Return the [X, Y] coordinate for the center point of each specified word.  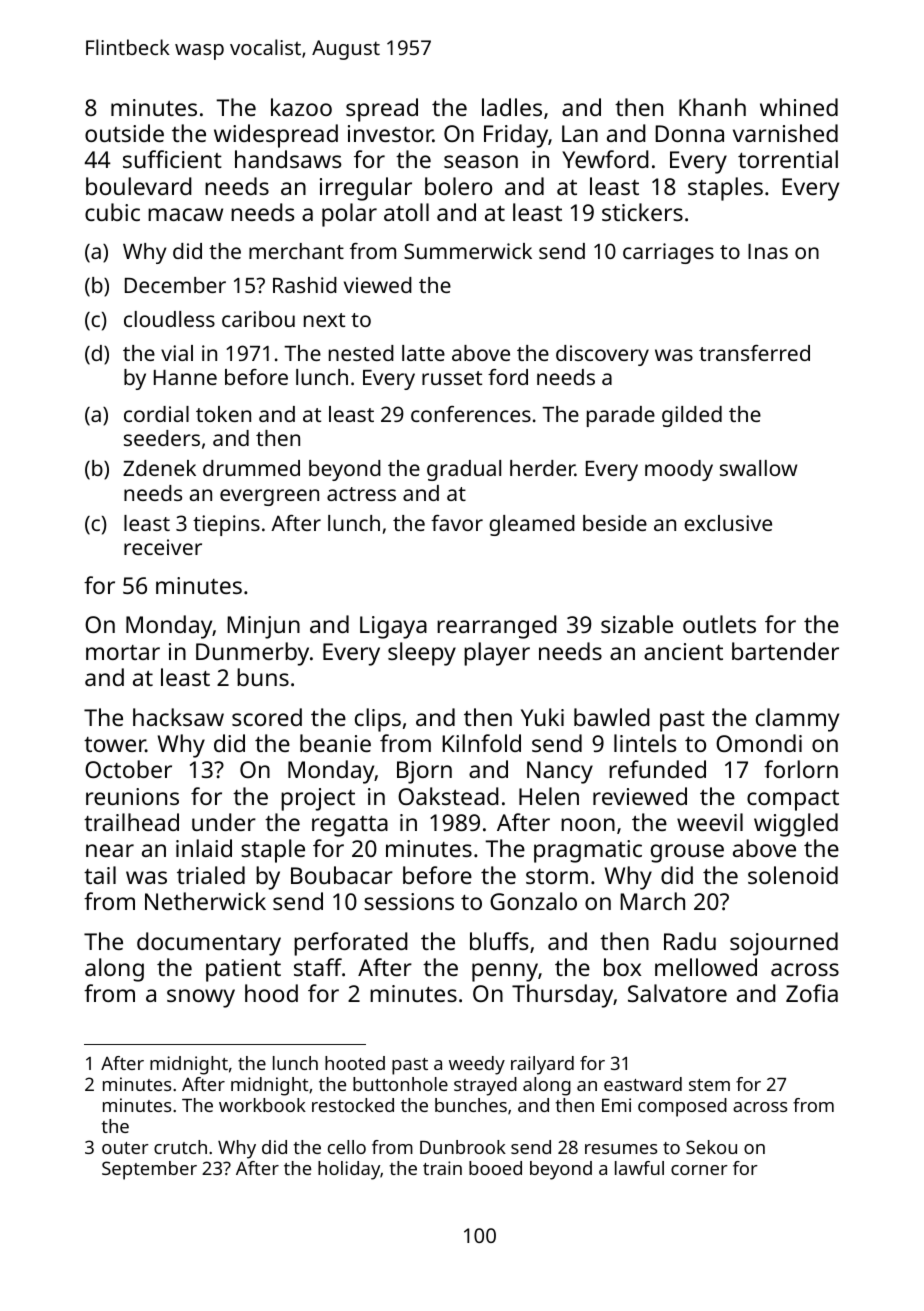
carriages [668, 253]
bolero [458, 186]
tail [100, 875]
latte [423, 353]
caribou [258, 319]
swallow [758, 468]
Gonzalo [533, 901]
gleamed [532, 525]
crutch [180, 1147]
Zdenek [159, 468]
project [318, 799]
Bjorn [424, 772]
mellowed [706, 967]
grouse [687, 853]
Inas [768, 251]
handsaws [288, 159]
